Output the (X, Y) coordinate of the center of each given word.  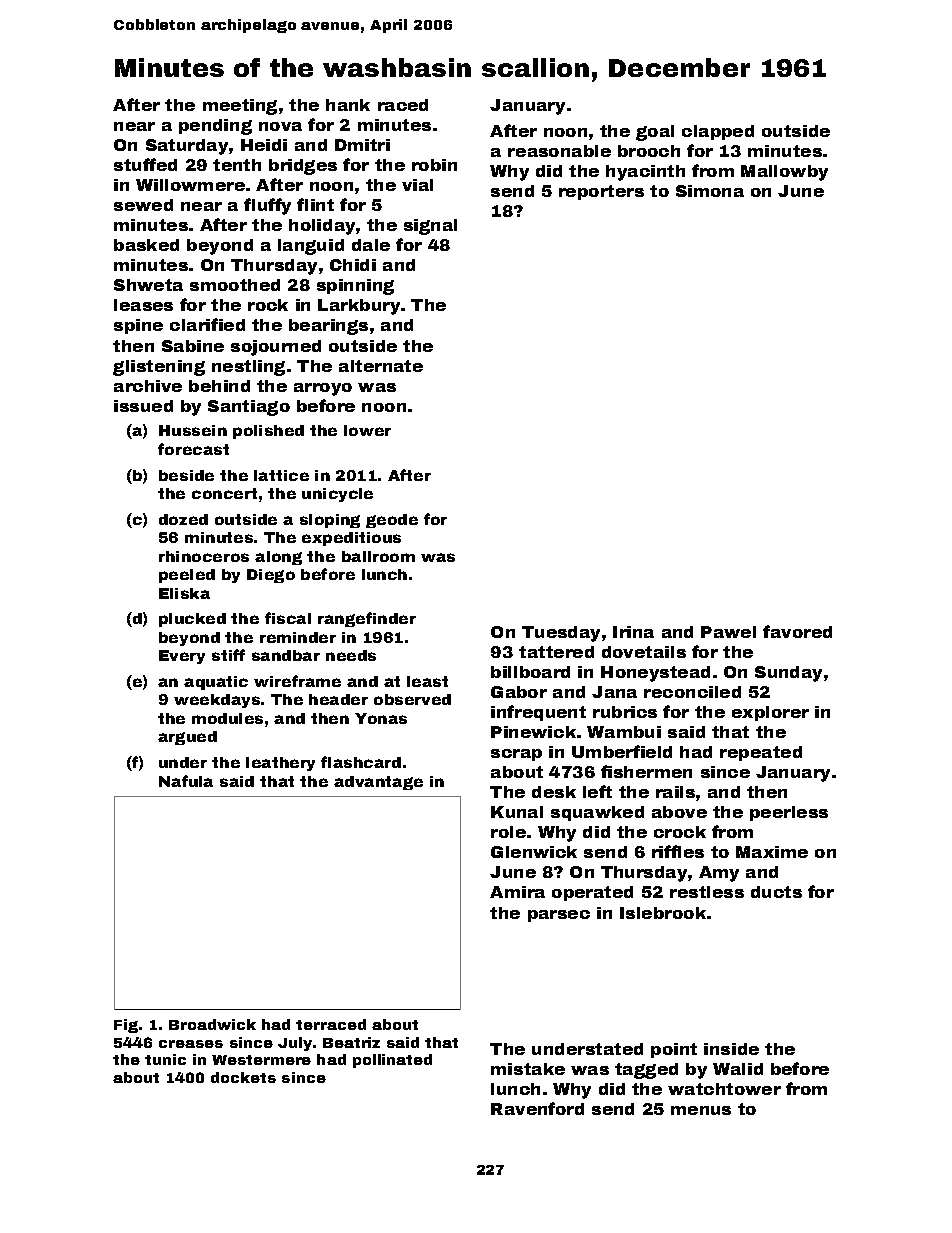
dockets (243, 1077)
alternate (381, 366)
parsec (559, 916)
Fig (126, 1026)
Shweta (148, 285)
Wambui (624, 732)
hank (348, 105)
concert (224, 493)
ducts (776, 892)
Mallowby (784, 173)
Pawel (728, 632)
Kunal (517, 812)
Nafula (186, 781)
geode (392, 521)
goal (655, 133)
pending (215, 127)
